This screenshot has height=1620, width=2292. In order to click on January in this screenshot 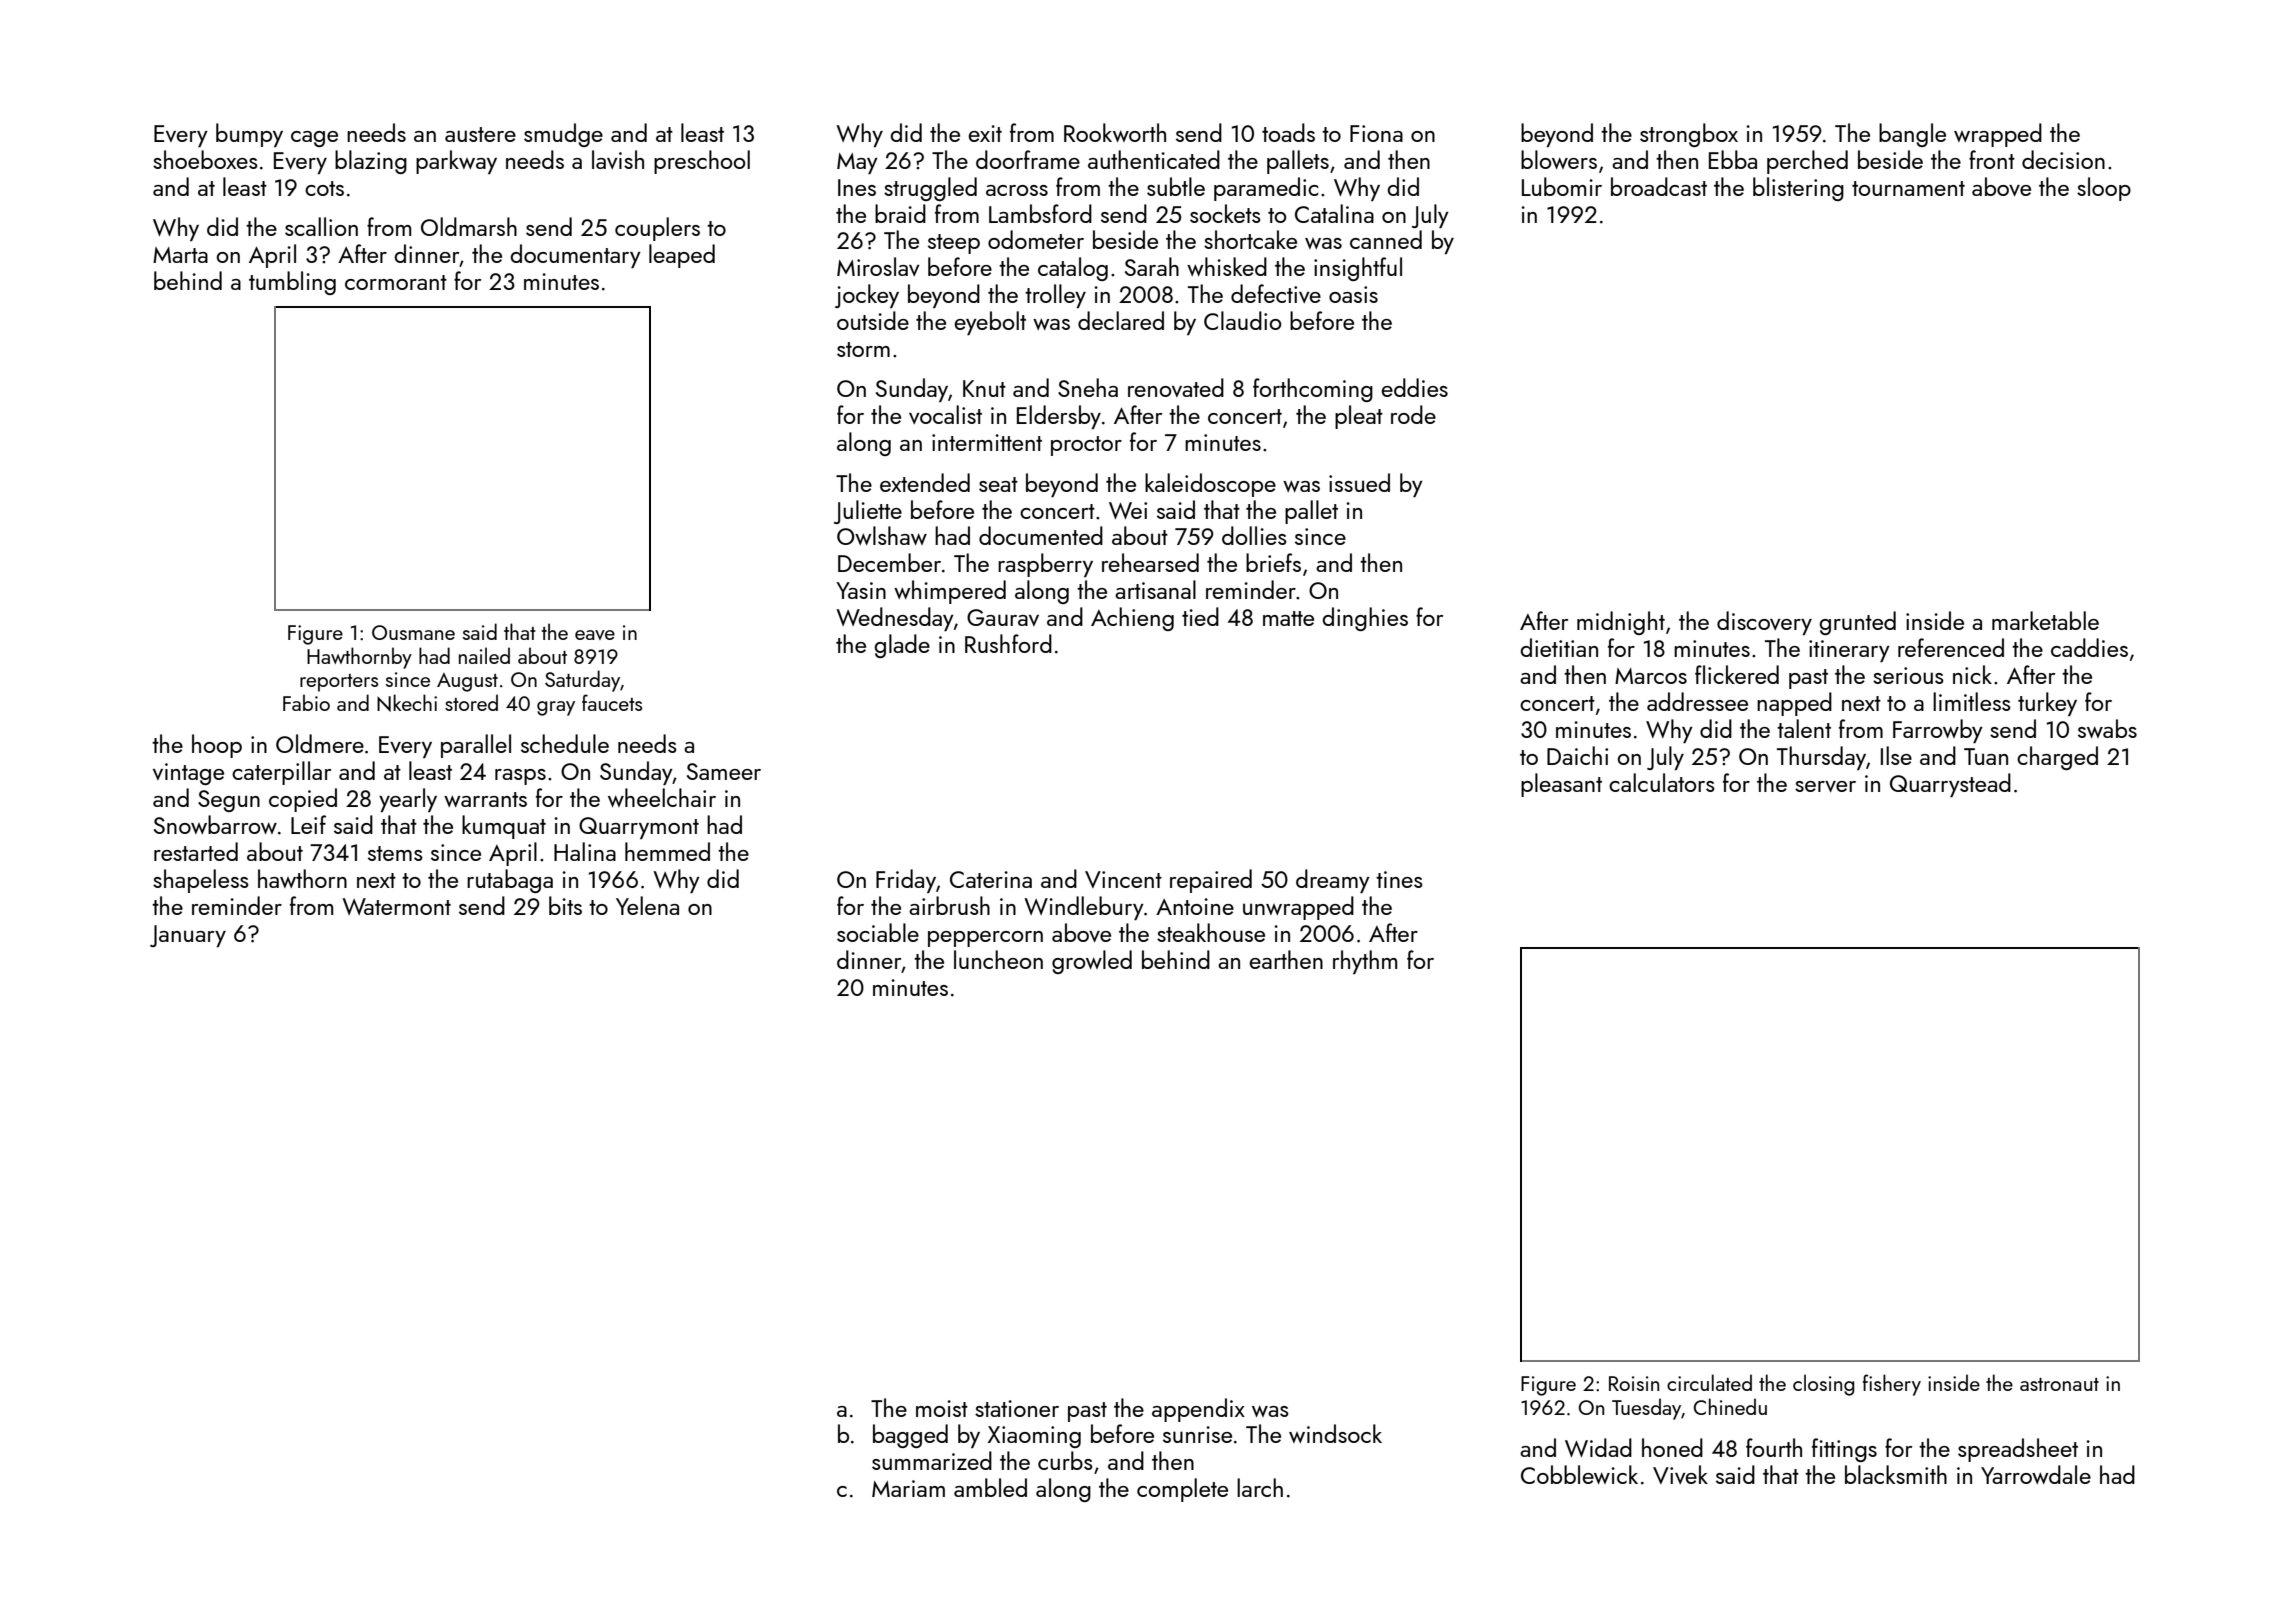, I will do `click(188, 936)`.
